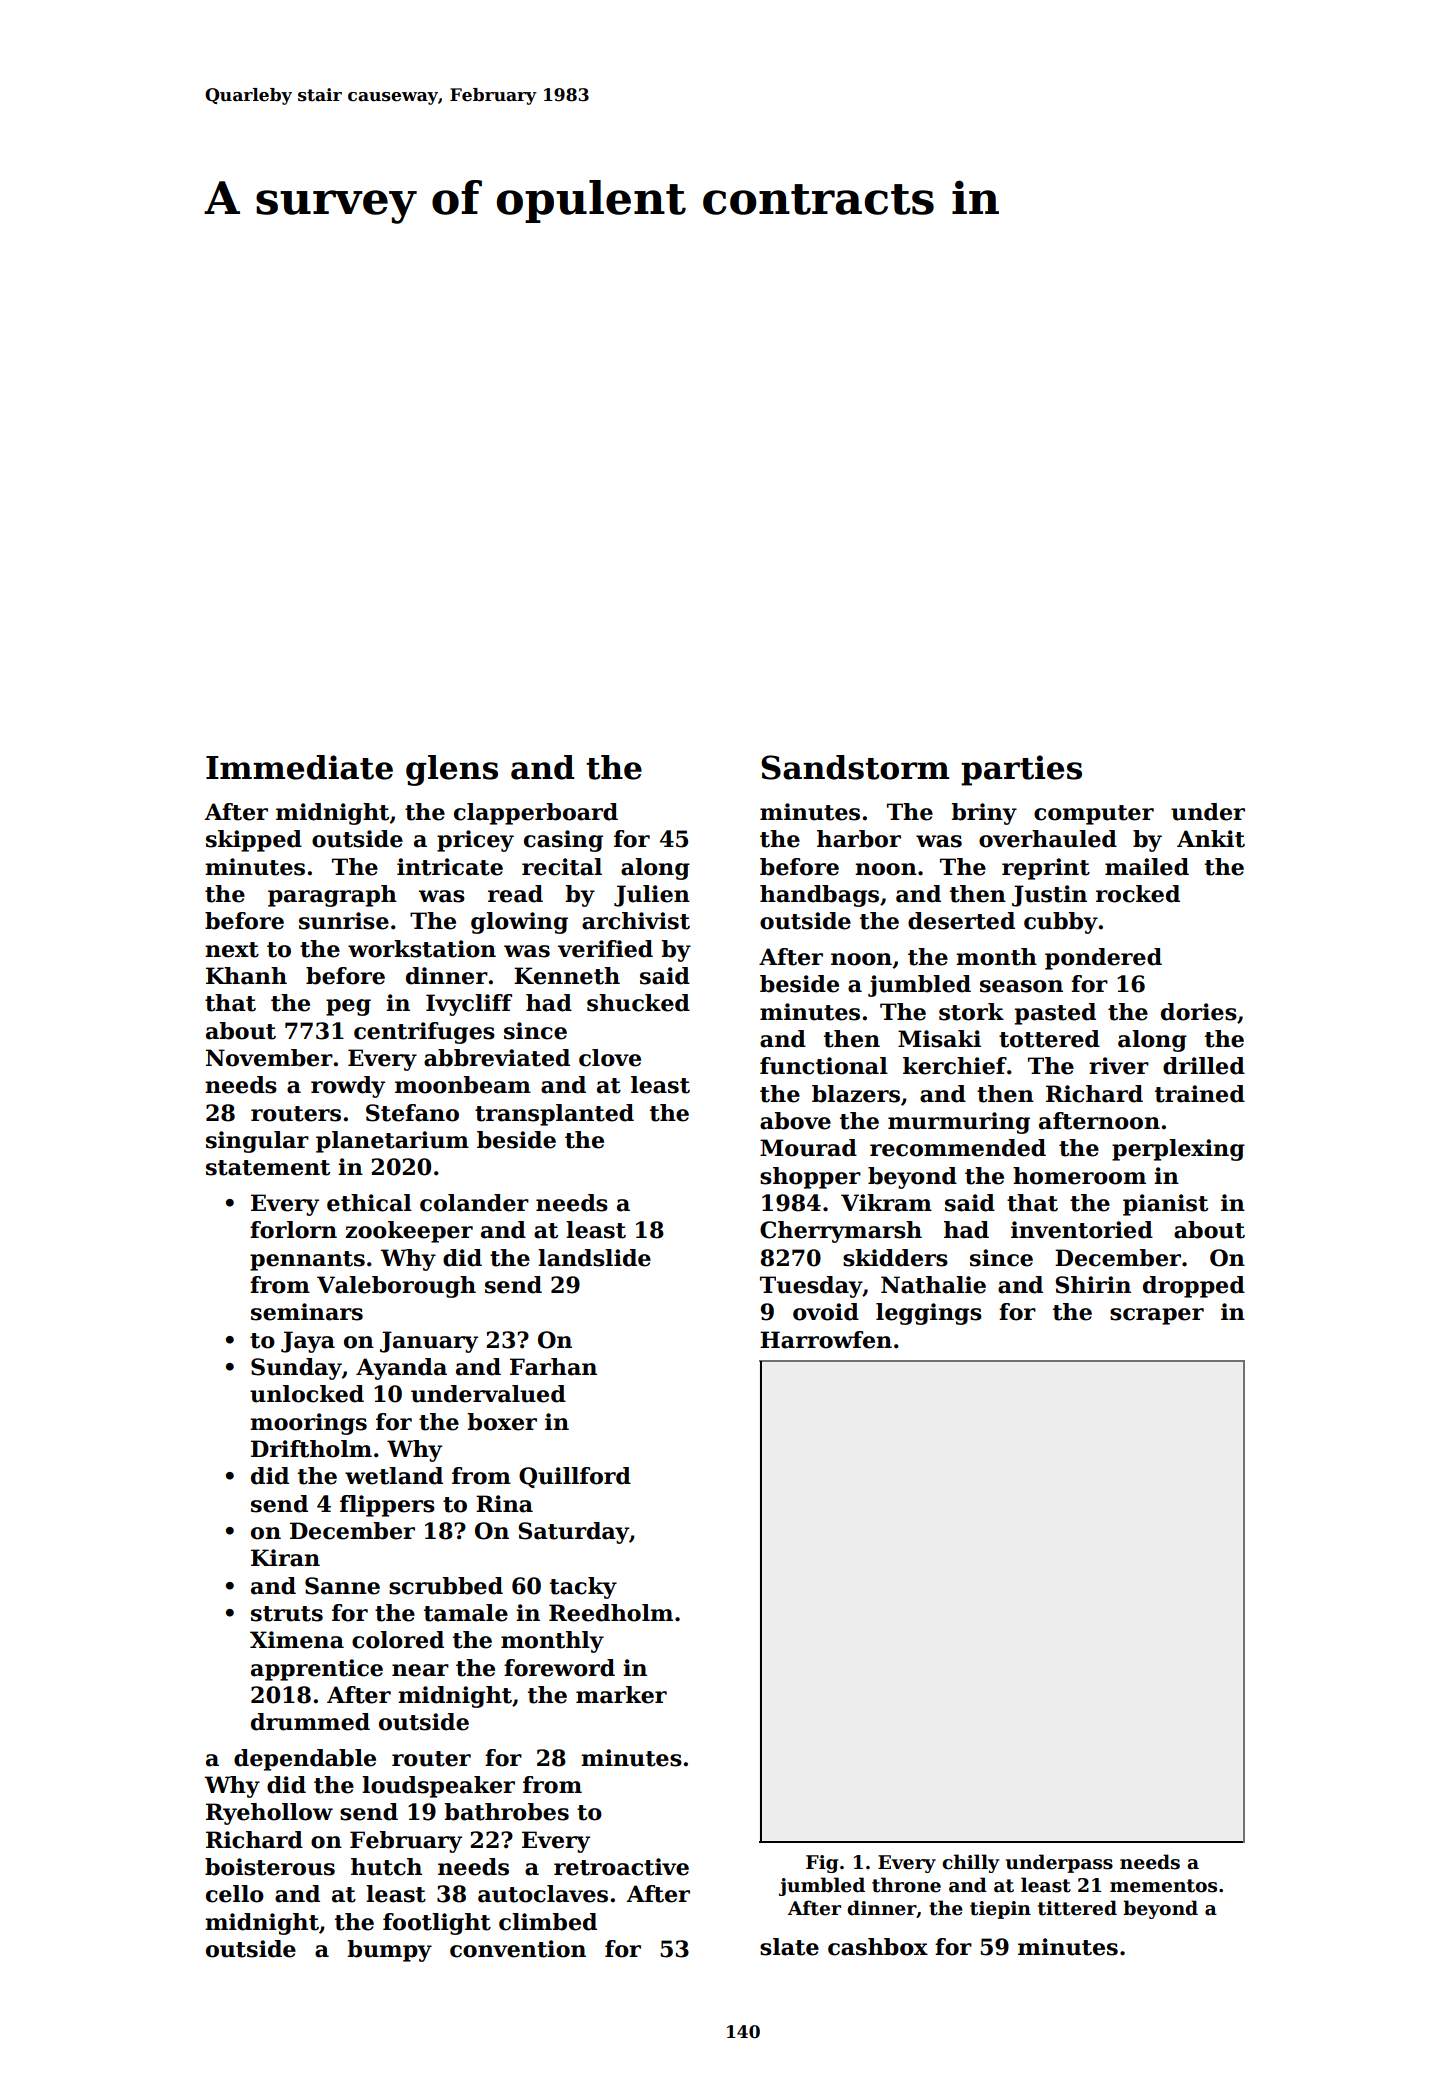  Describe the element at coordinates (1103, 959) in the screenshot. I see `pondered` at that location.
